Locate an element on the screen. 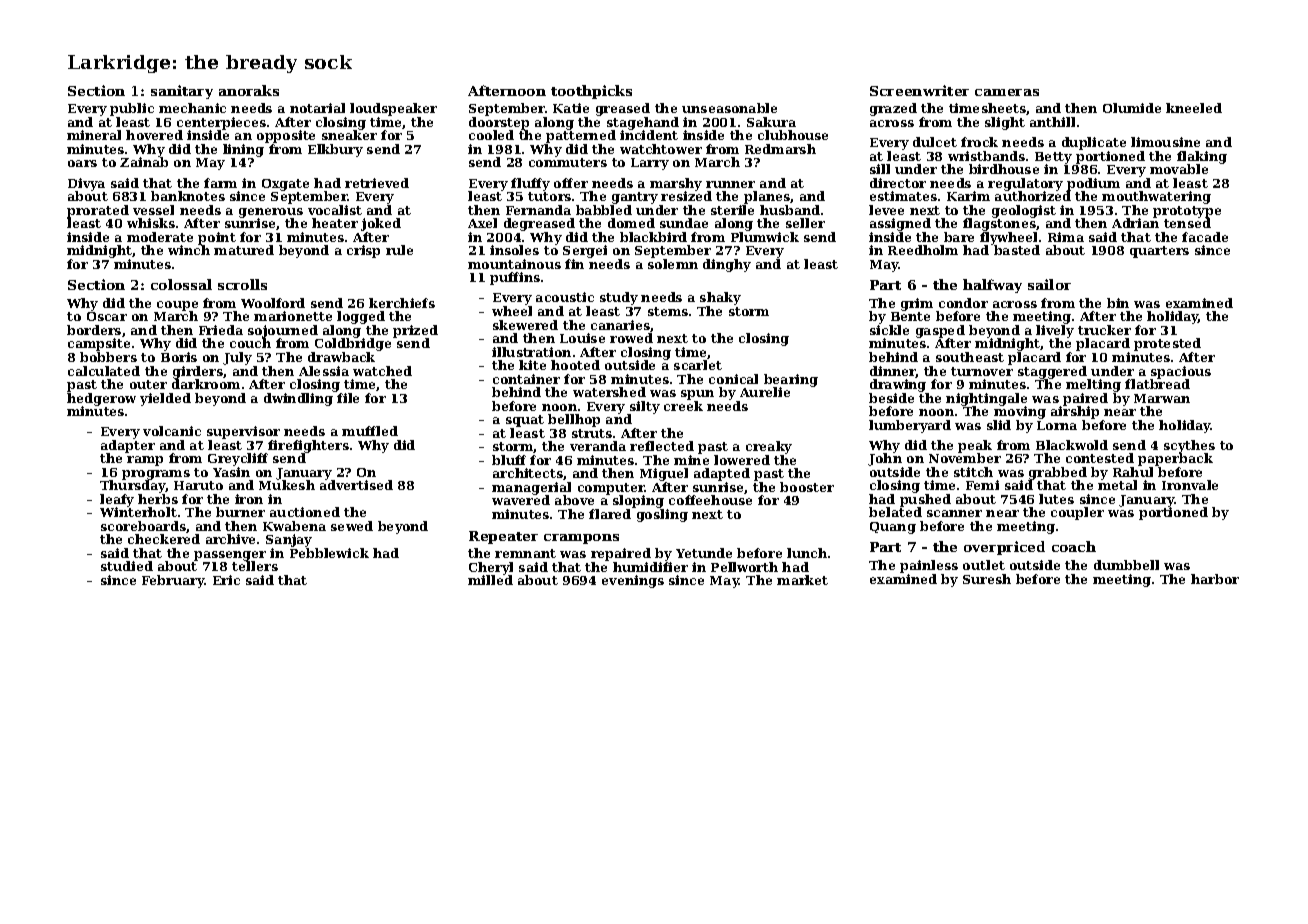 This screenshot has width=1308, height=924. dumbbell is located at coordinates (1126, 565).
